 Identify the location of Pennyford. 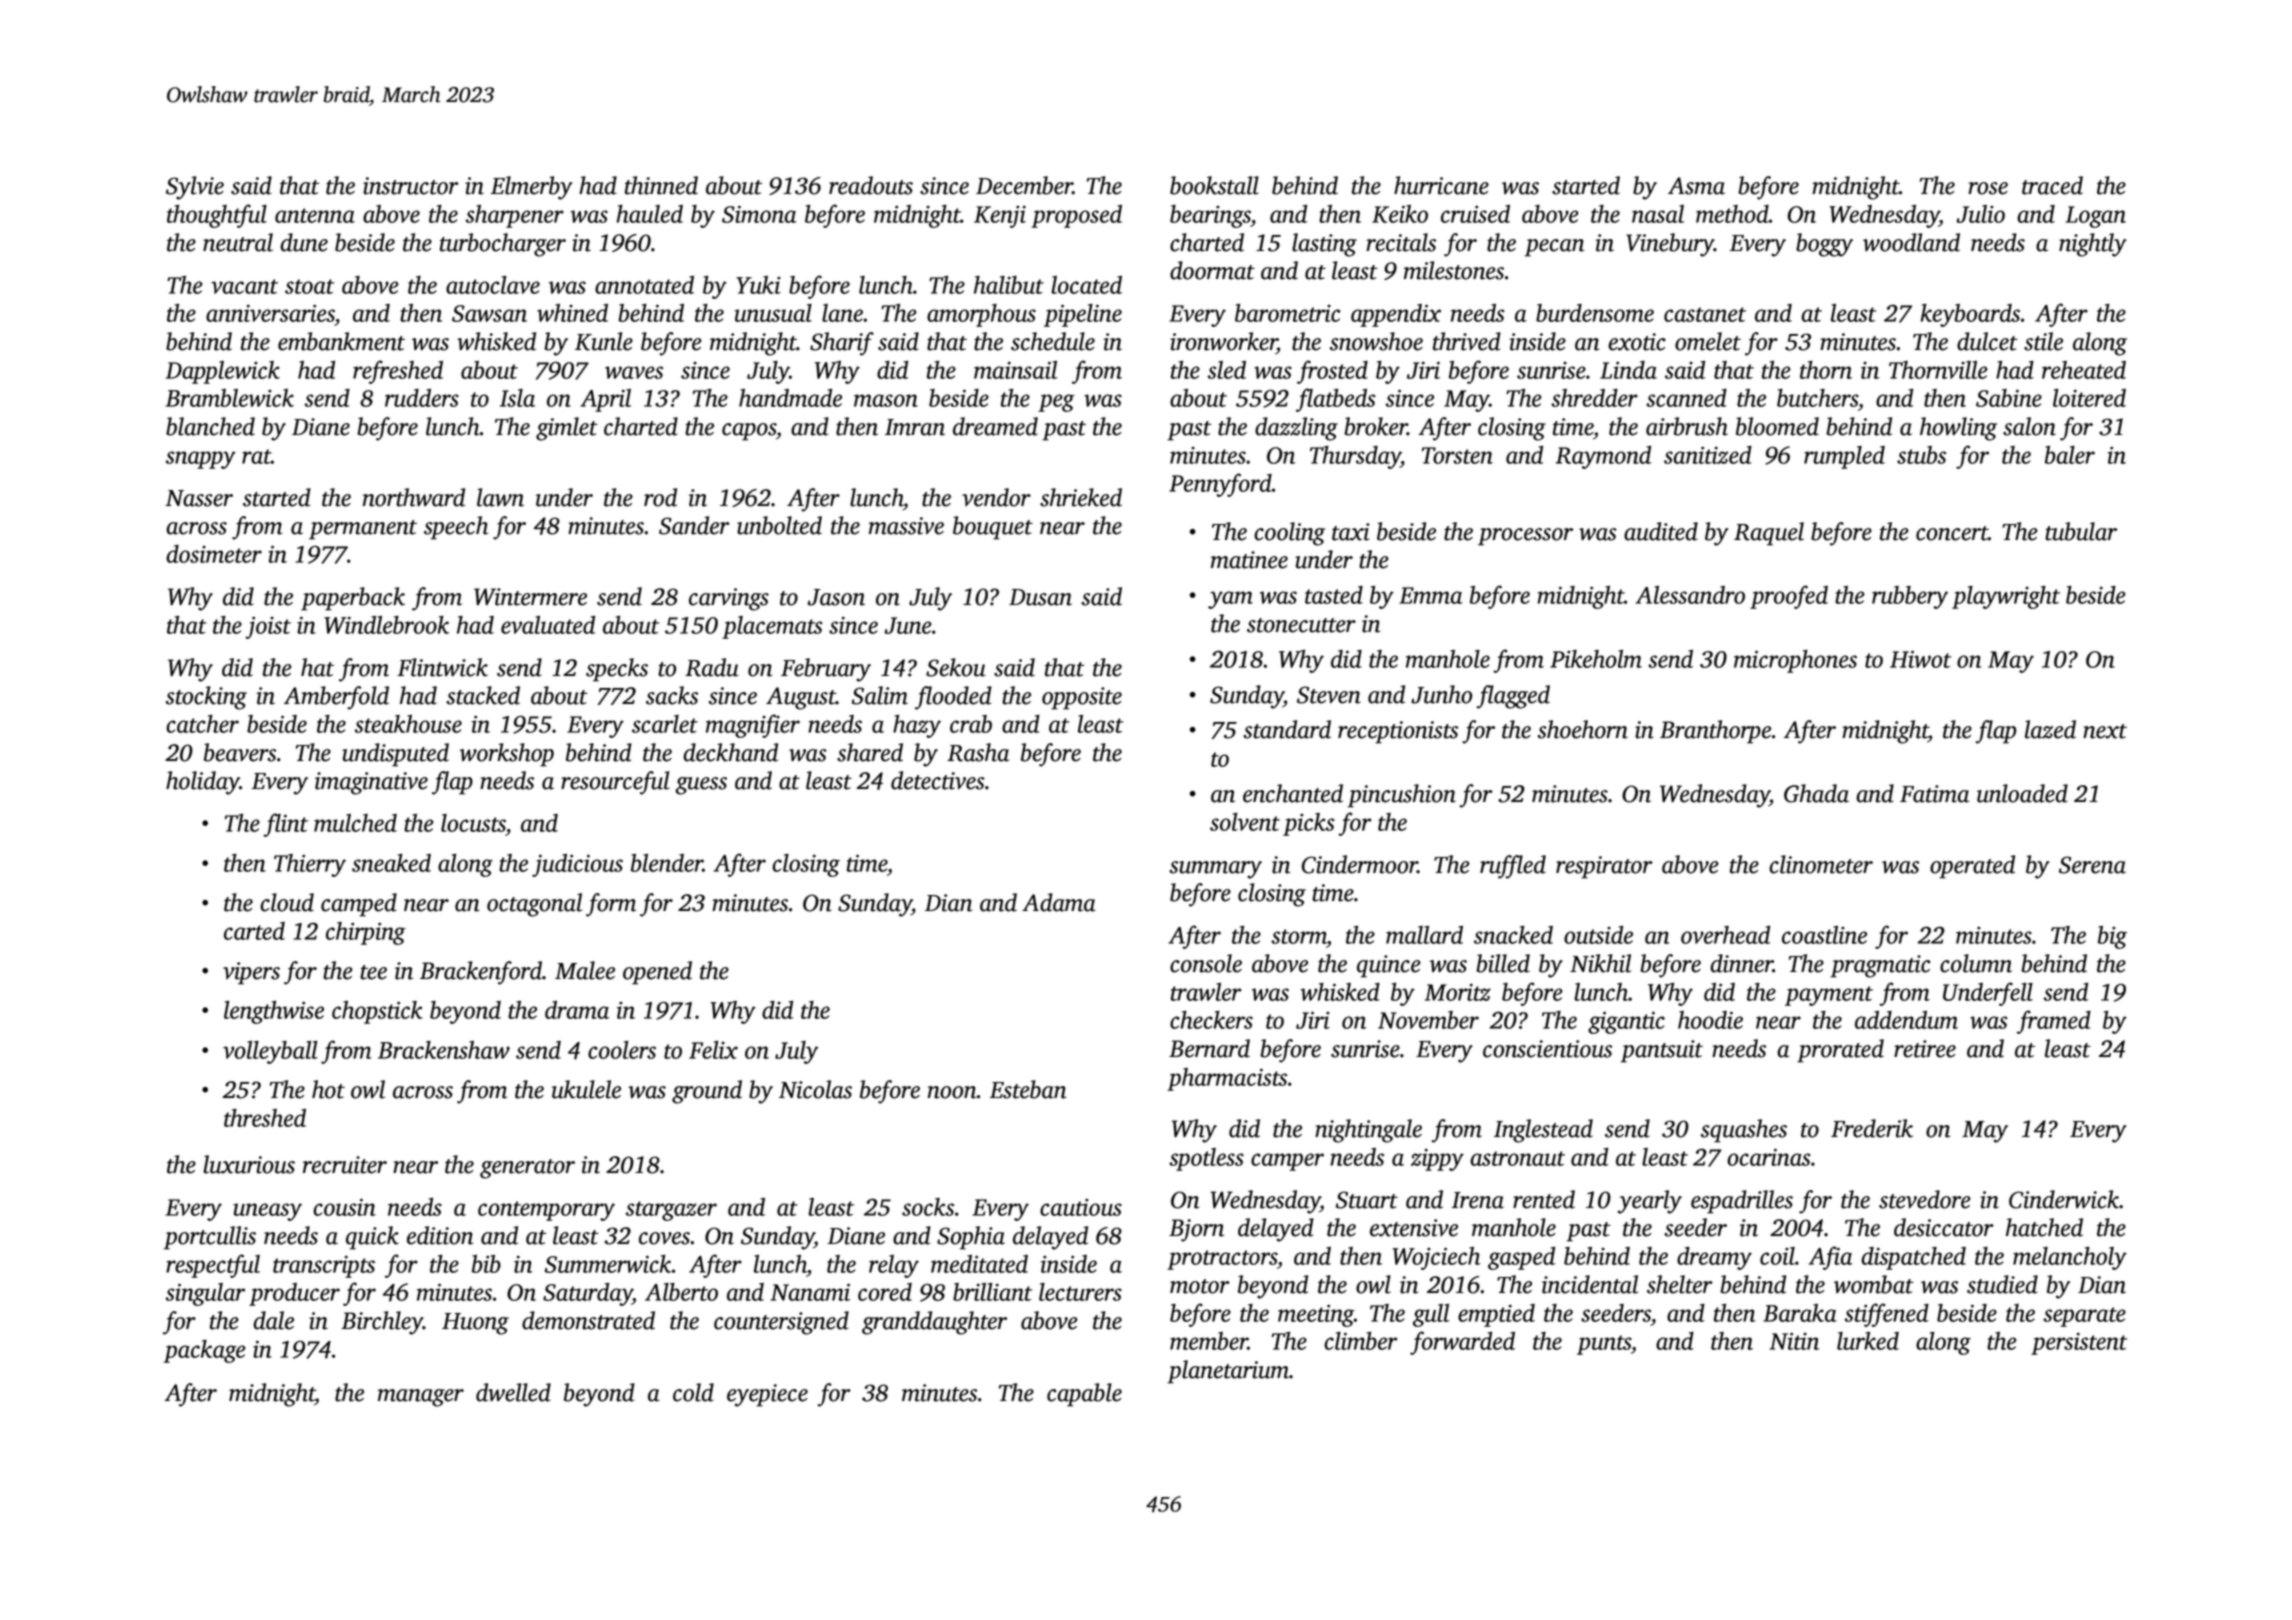
(1220, 485).
